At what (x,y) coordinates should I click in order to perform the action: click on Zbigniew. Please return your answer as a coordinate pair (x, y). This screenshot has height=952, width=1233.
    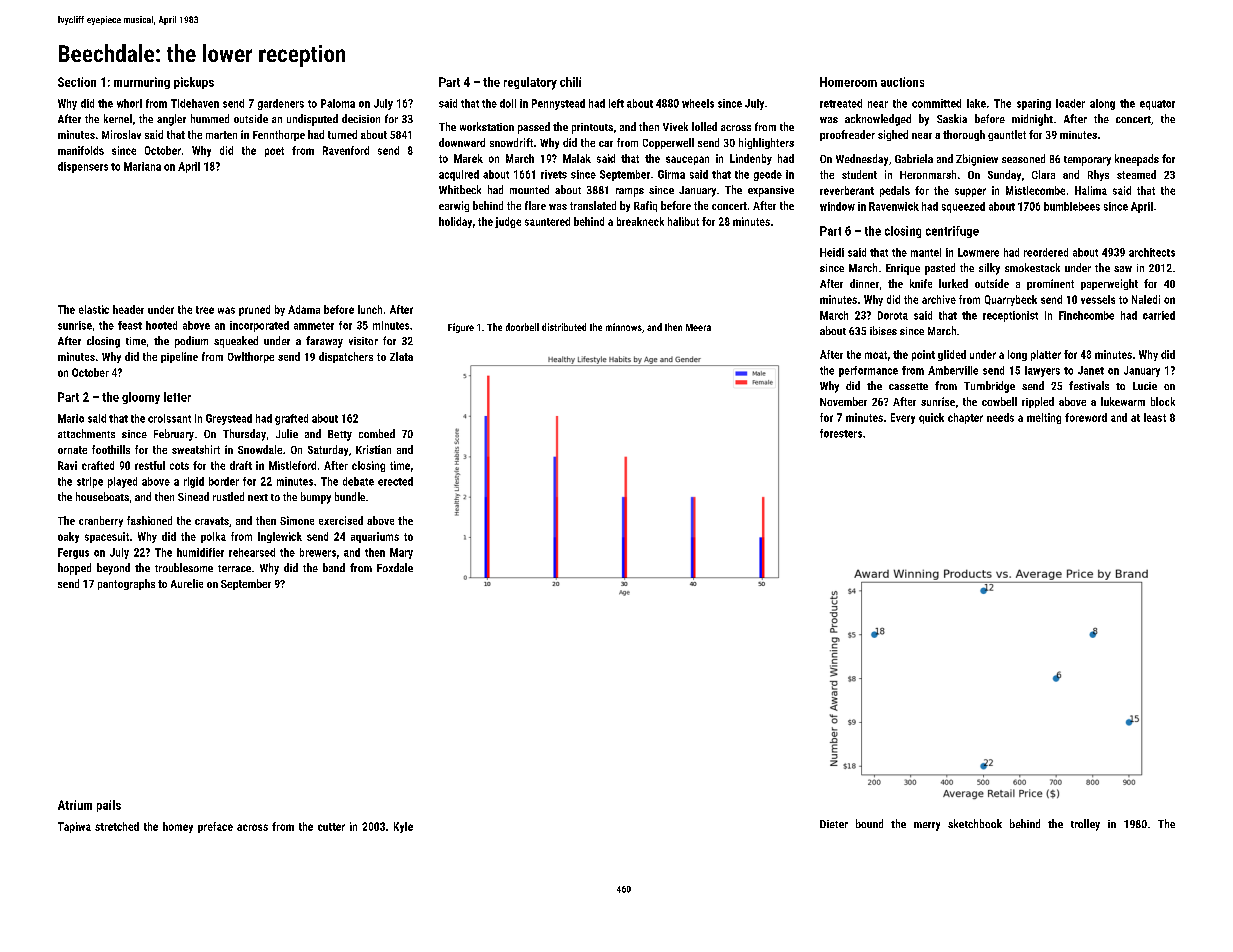
    Looking at the image, I should click on (977, 160).
